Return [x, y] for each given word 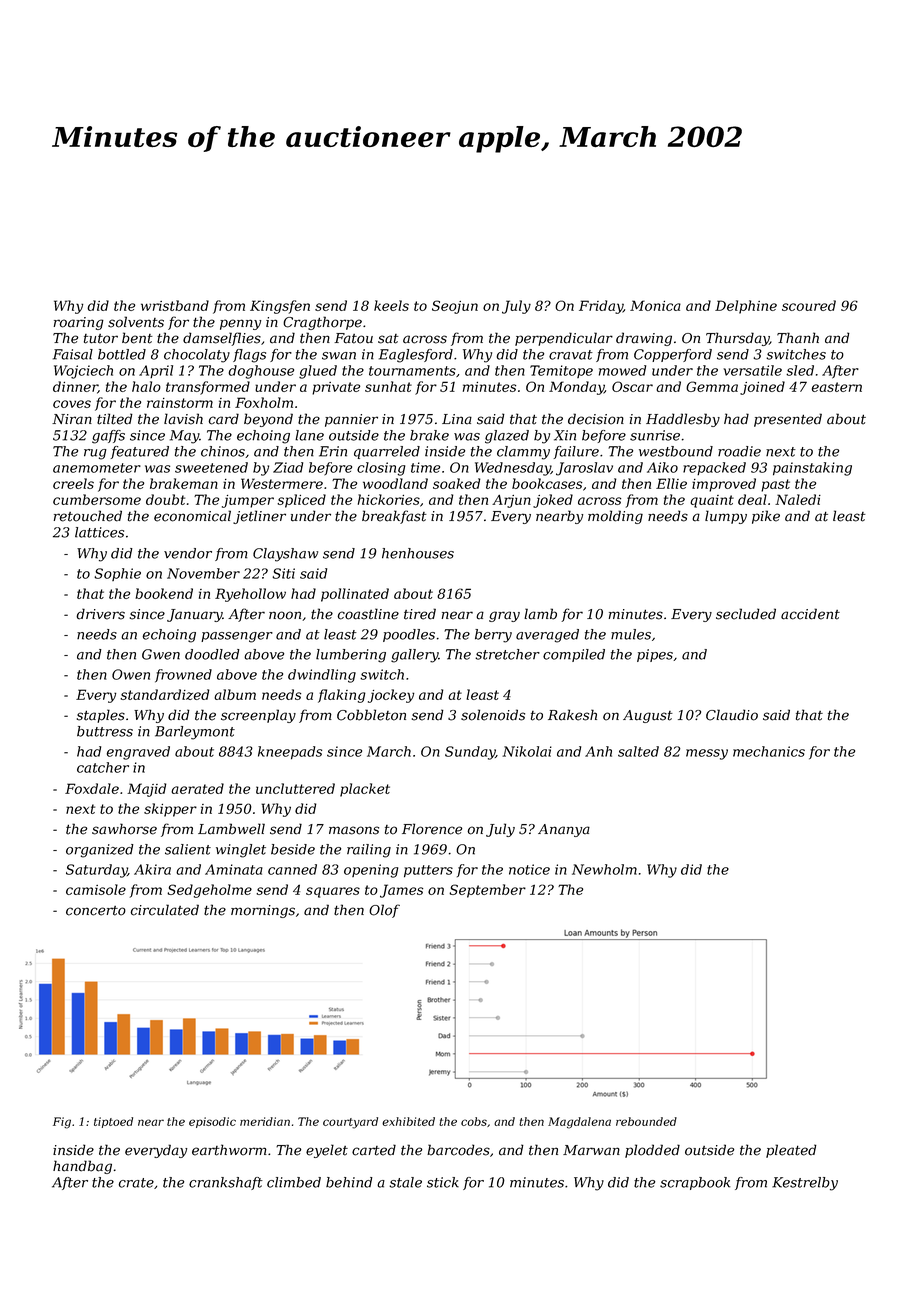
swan [339, 356]
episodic [212, 1122]
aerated [197, 788]
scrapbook [695, 1183]
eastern [837, 387]
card [224, 419]
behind [349, 1182]
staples [101, 716]
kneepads [290, 753]
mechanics [769, 751]
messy [707, 754]
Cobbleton [371, 715]
